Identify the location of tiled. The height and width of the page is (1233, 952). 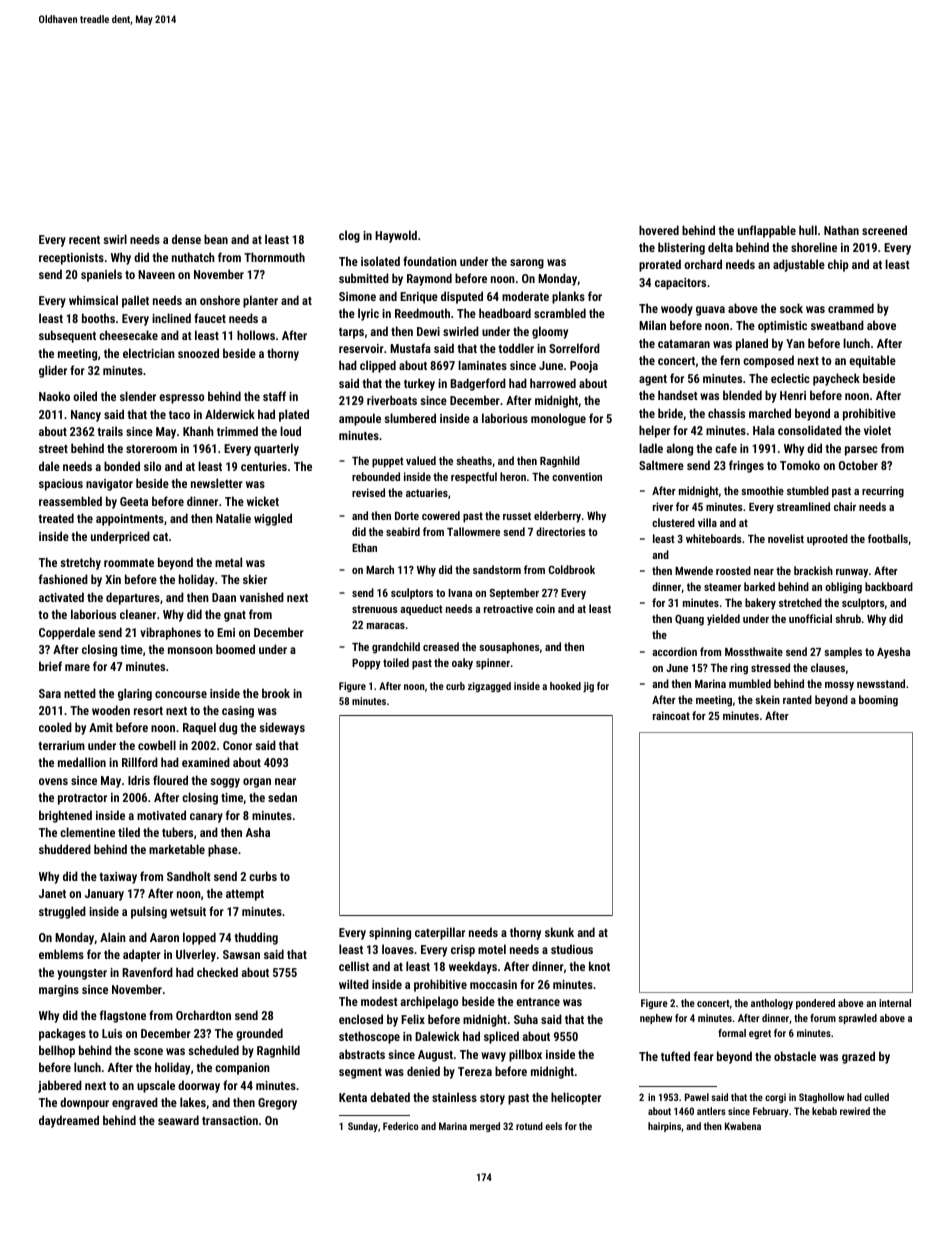
(129, 832).
